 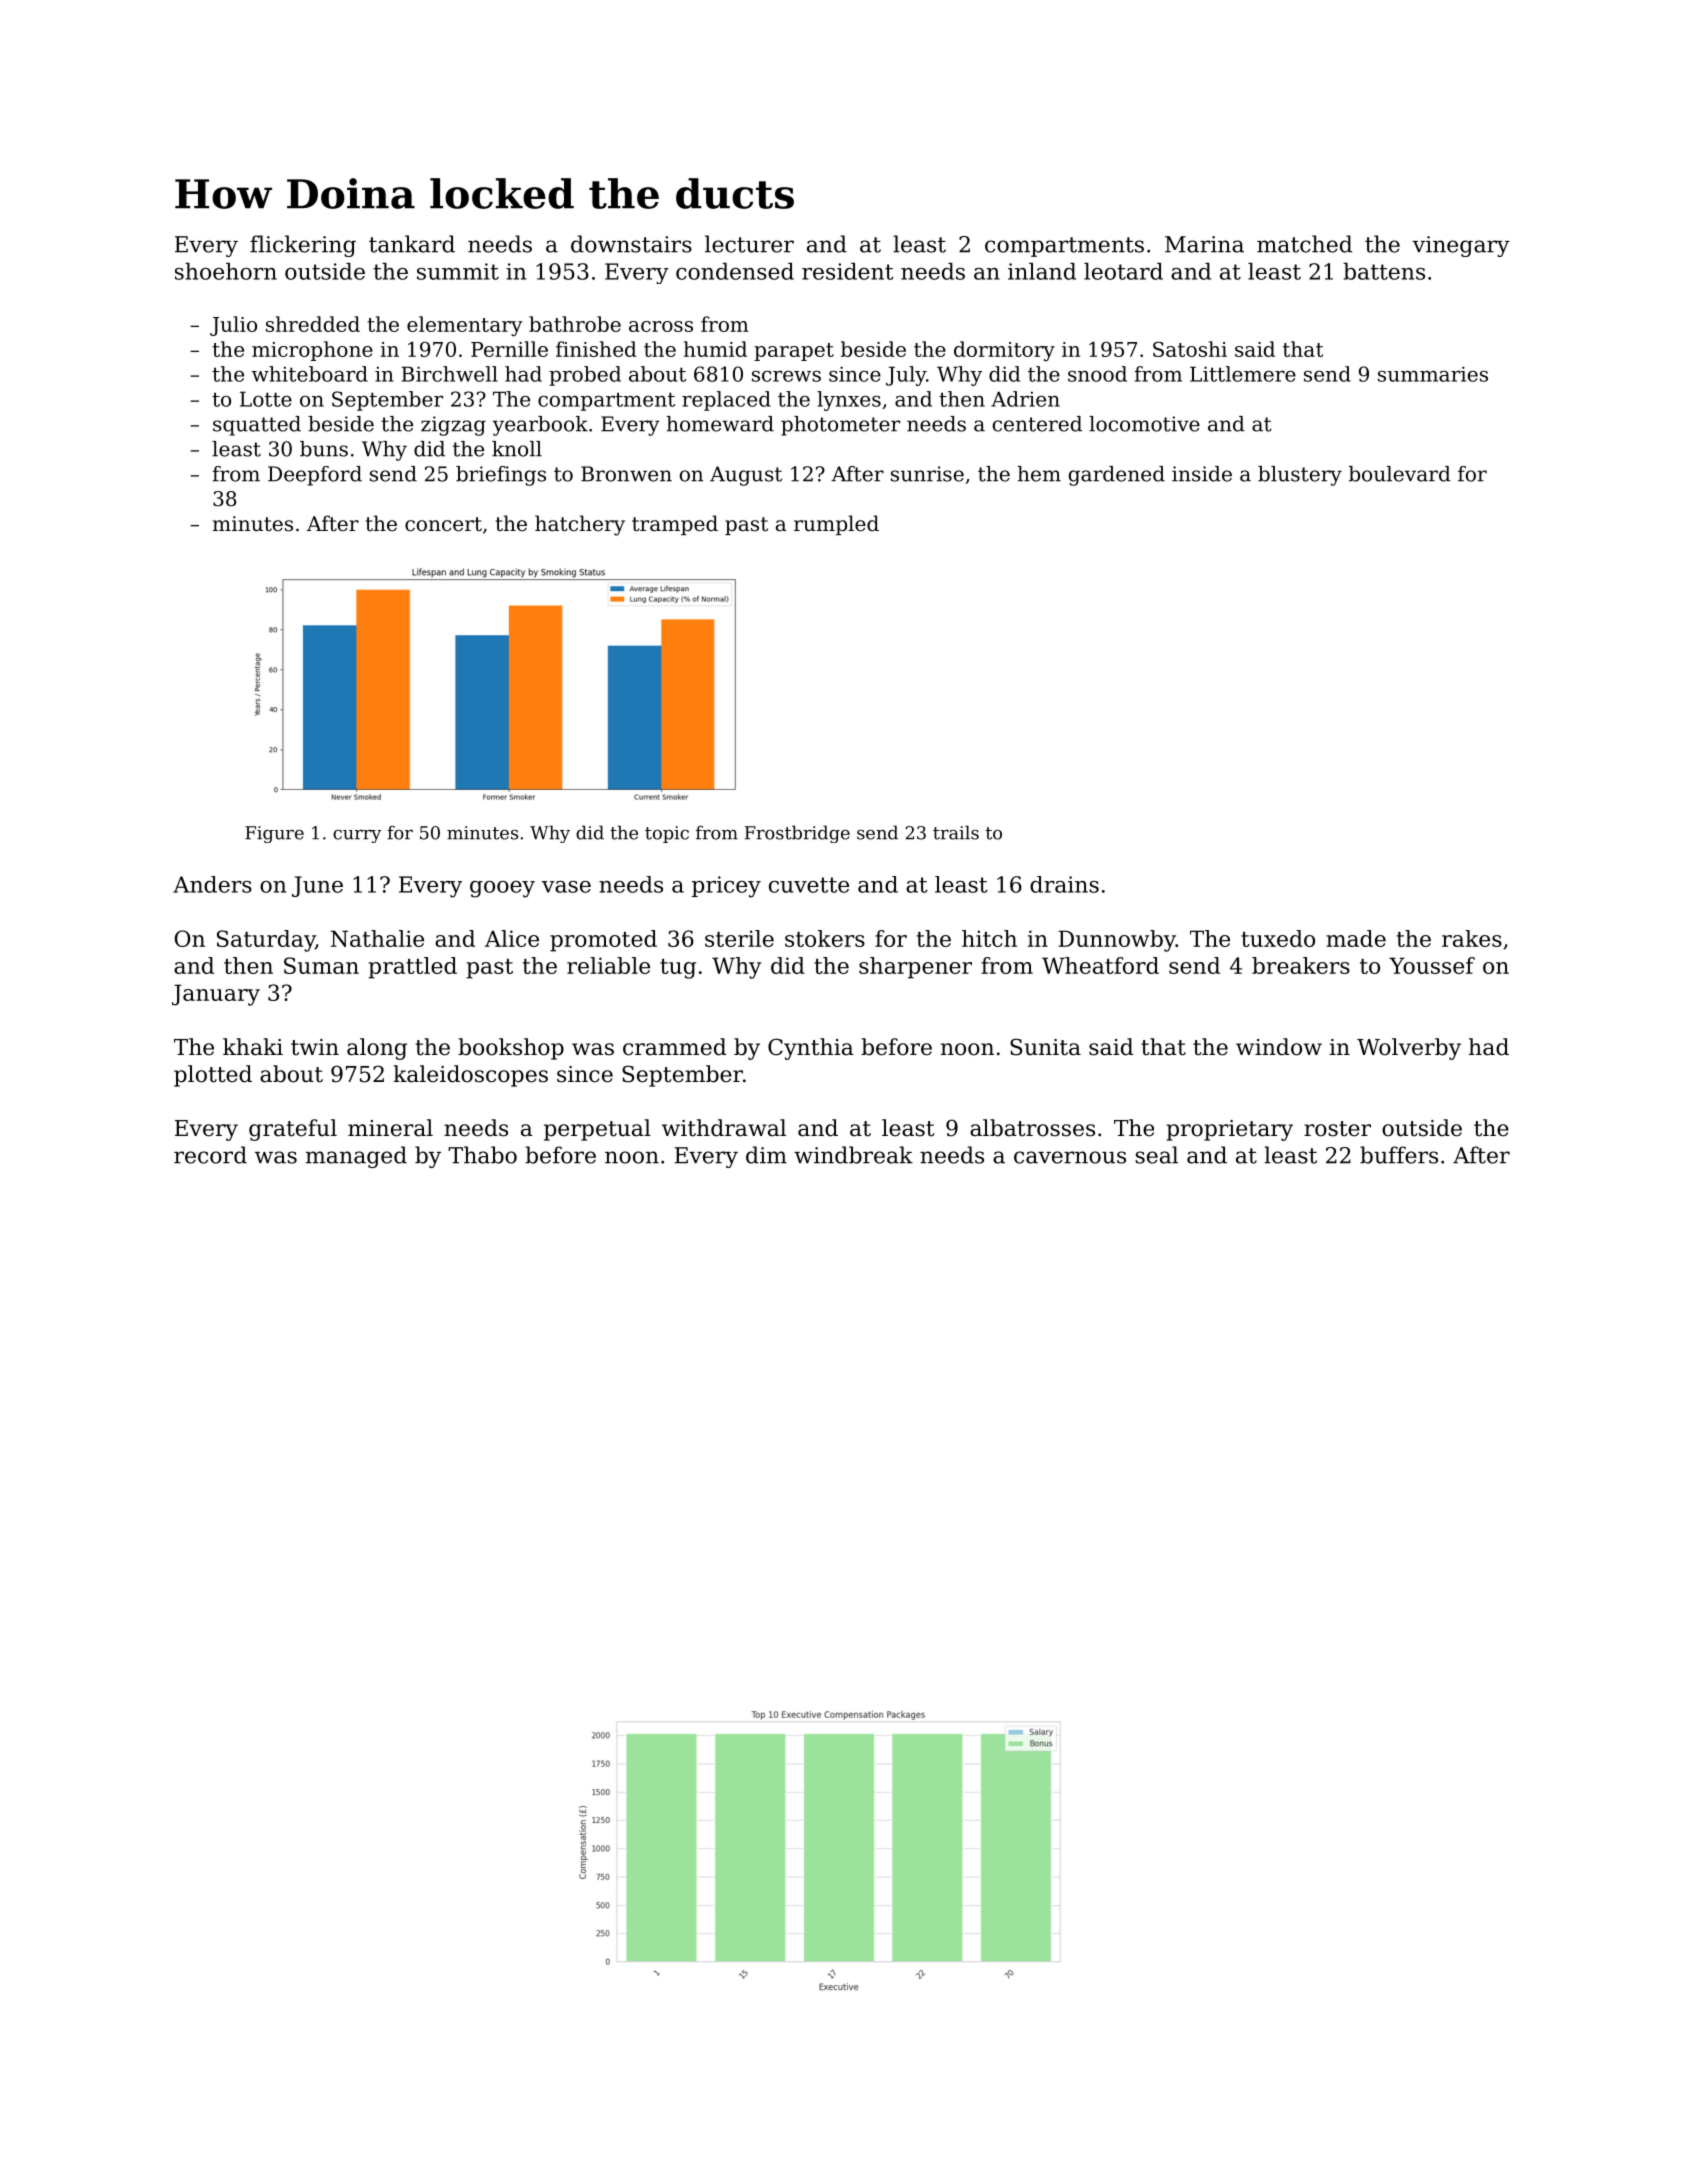 I want to click on curry, so click(x=357, y=836).
